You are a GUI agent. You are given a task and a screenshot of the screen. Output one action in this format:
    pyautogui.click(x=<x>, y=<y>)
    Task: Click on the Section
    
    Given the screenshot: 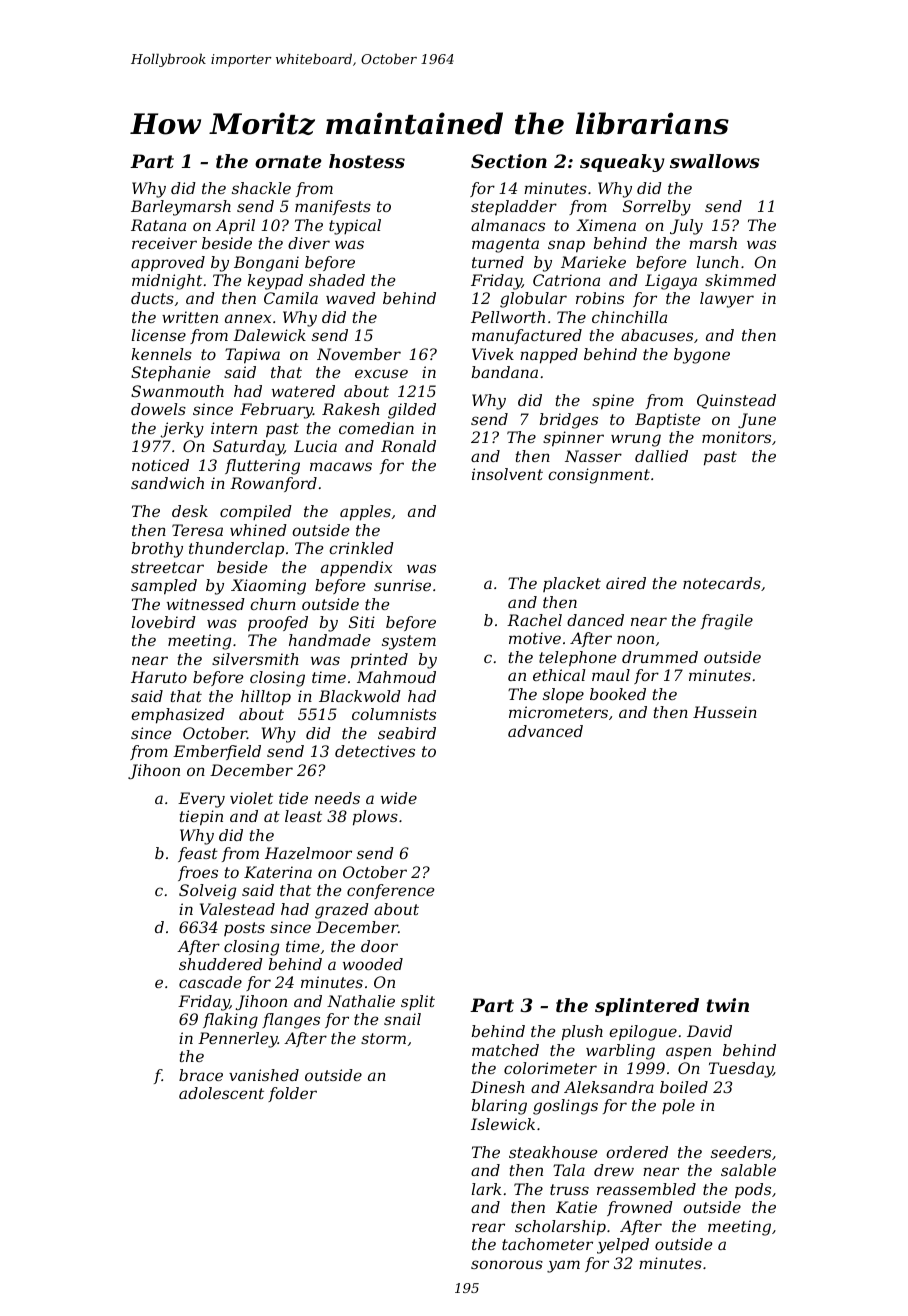 What is the action you would take?
    pyautogui.click(x=509, y=161)
